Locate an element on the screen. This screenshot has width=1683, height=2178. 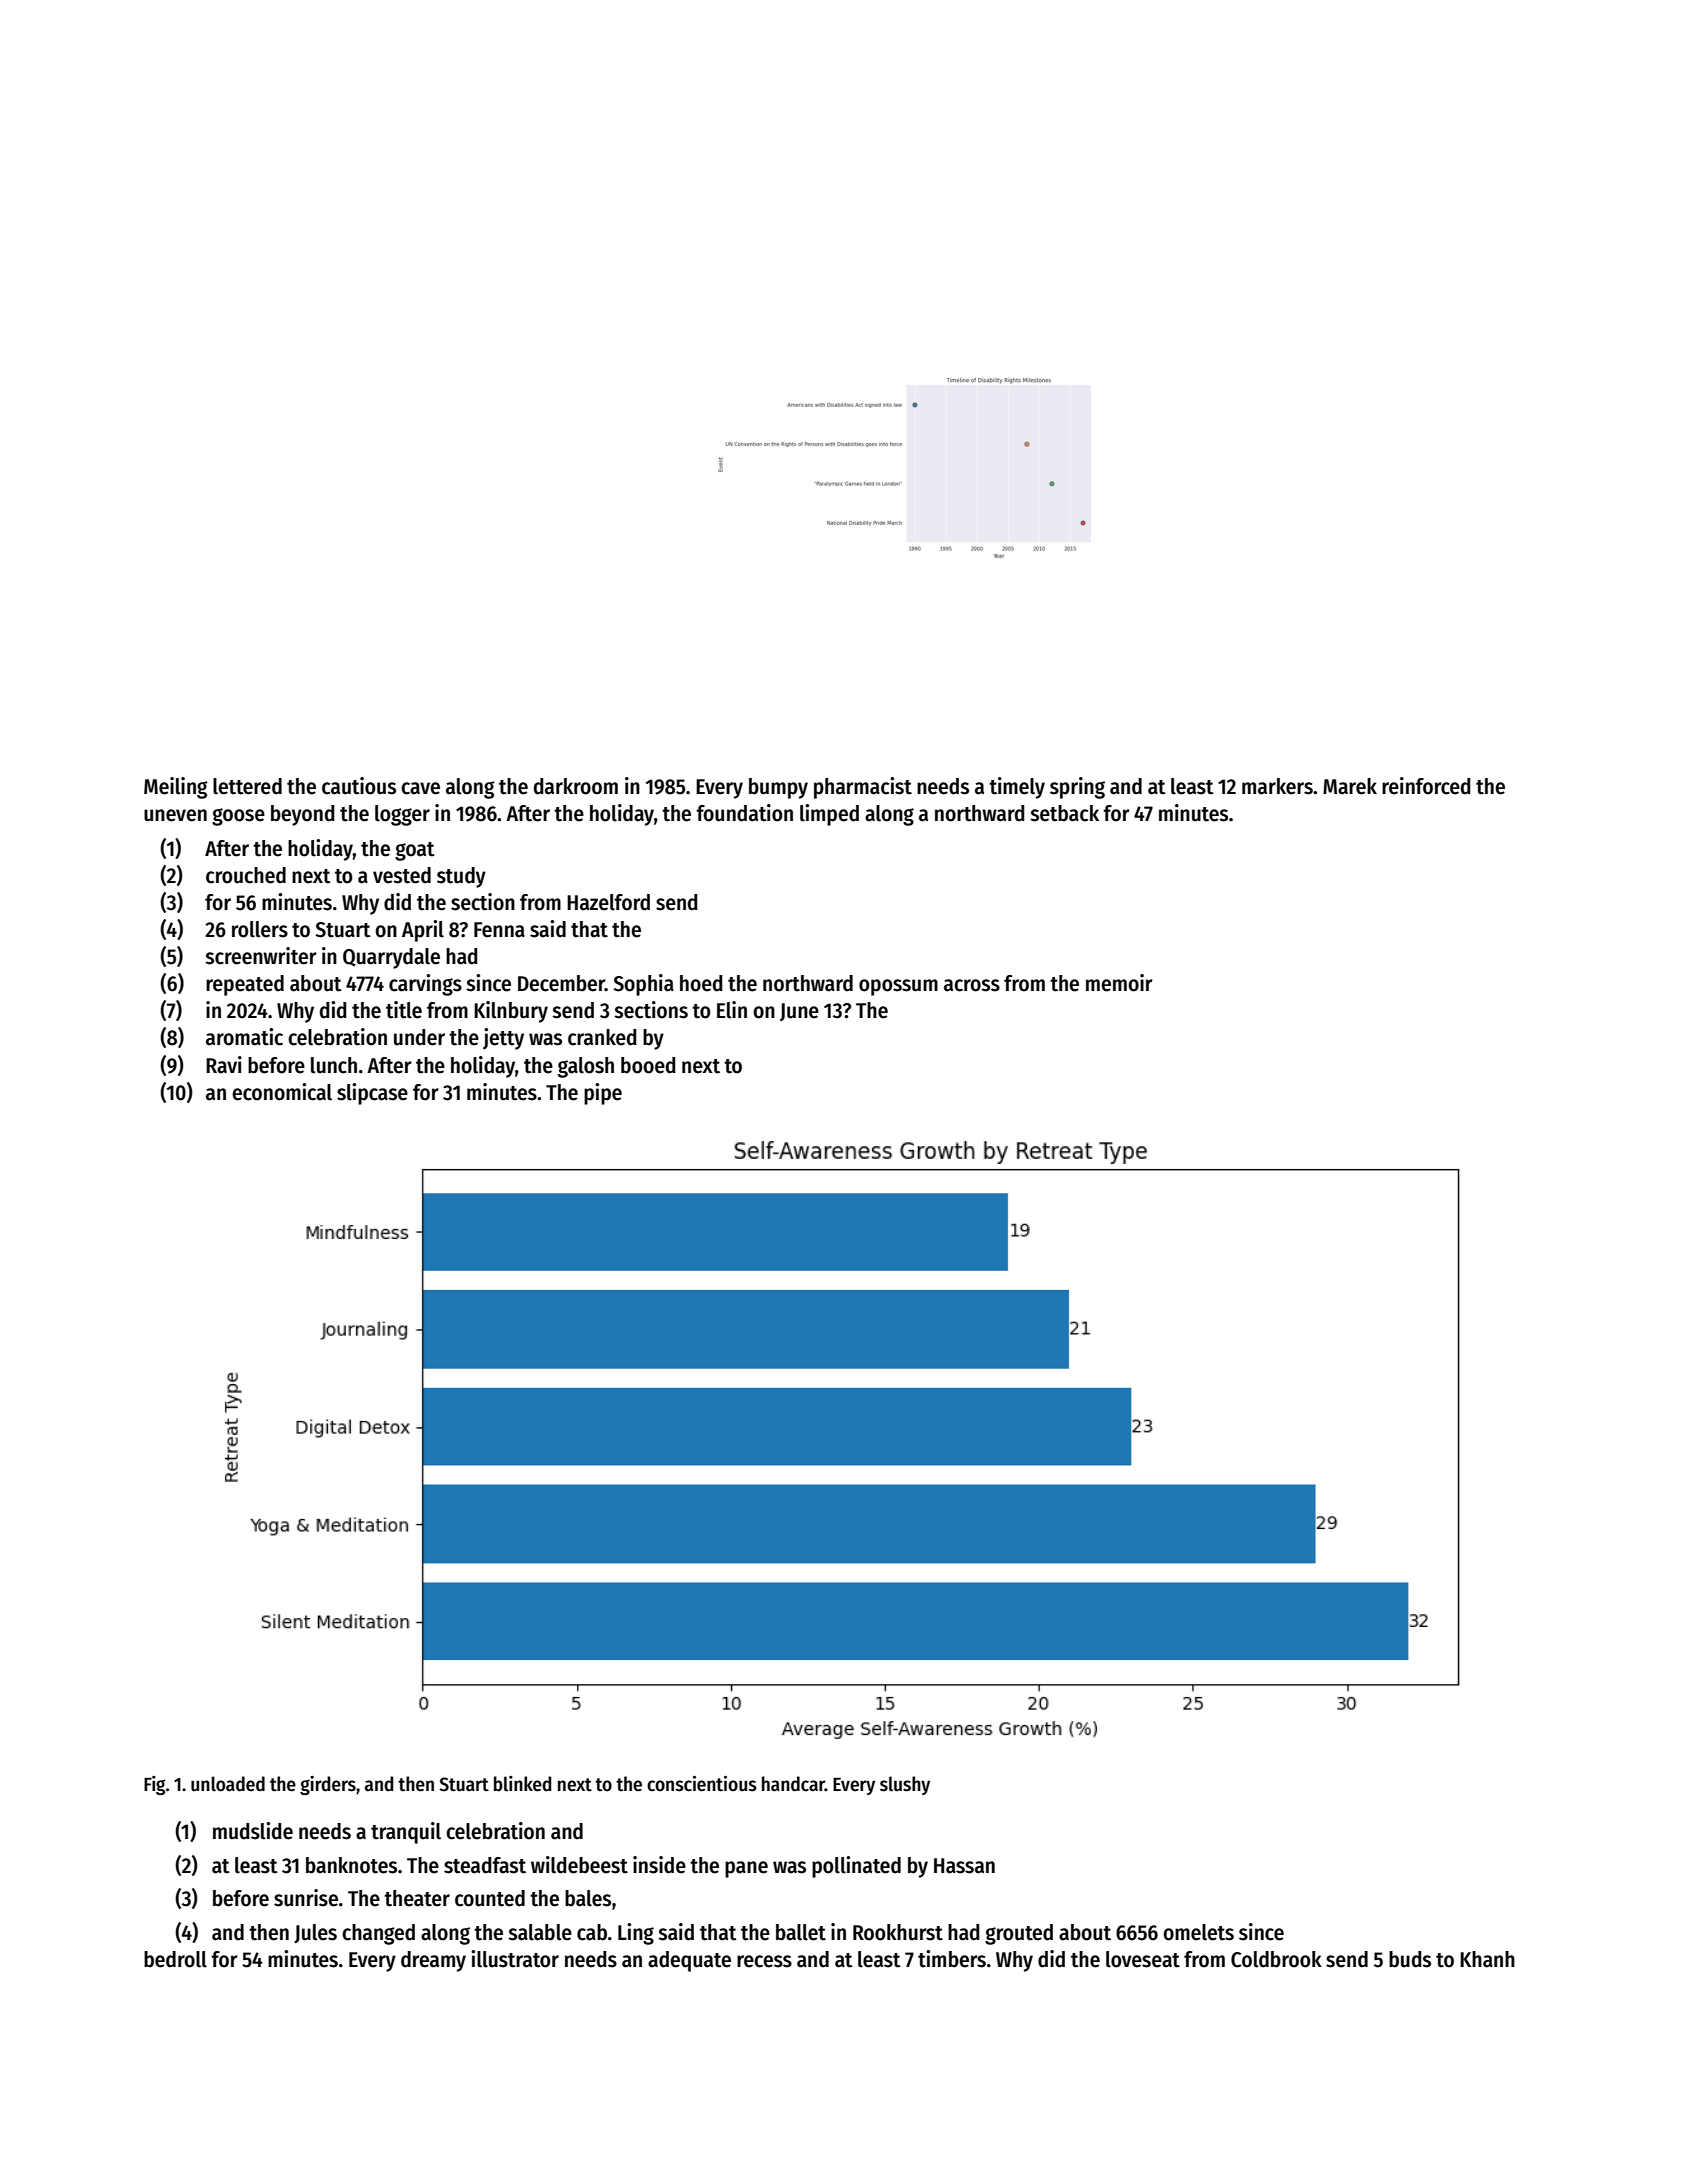
pipe is located at coordinates (603, 1094).
